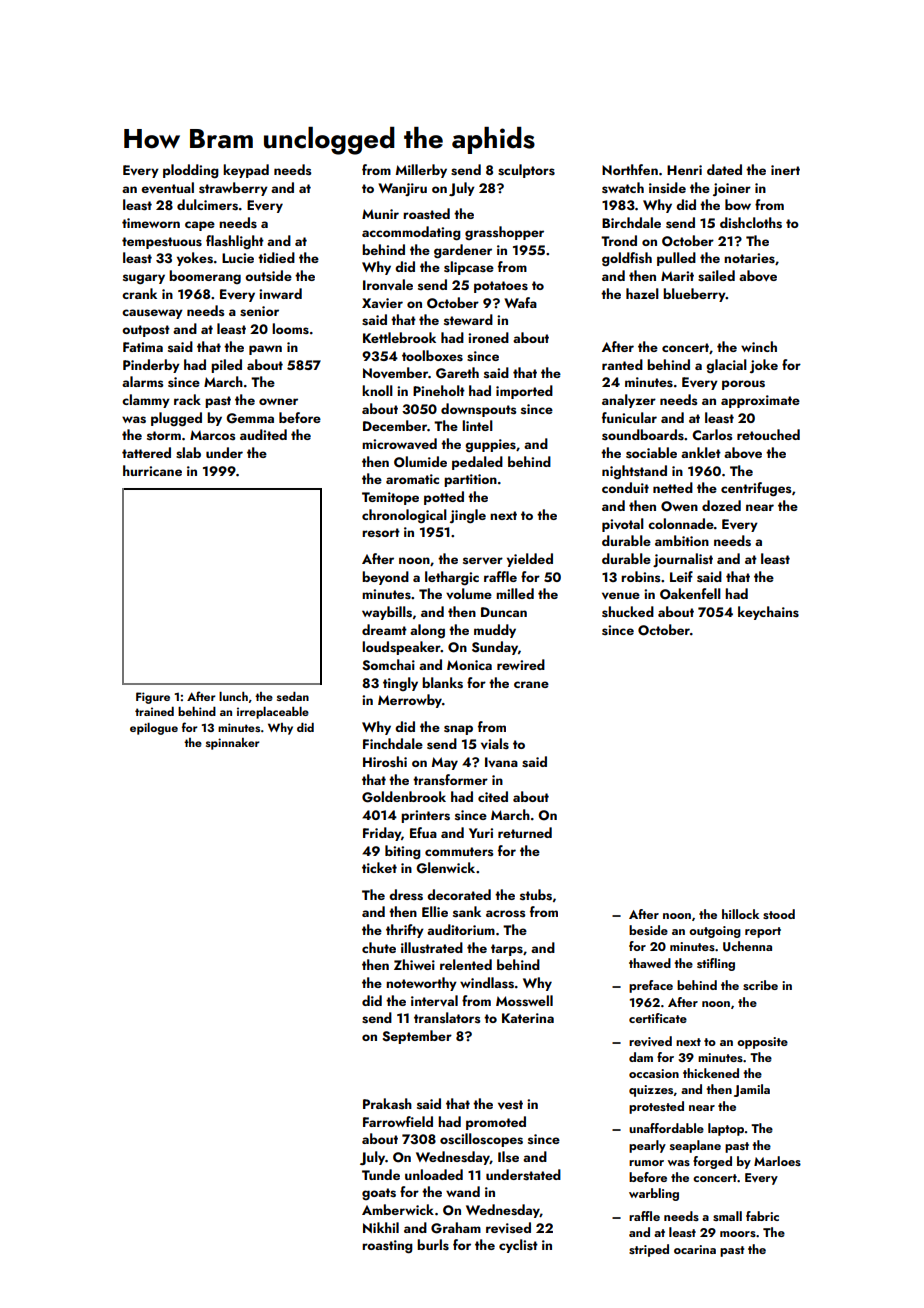 This screenshot has width=924, height=1308. What do you see at coordinates (779, 914) in the screenshot?
I see `stood` at bounding box center [779, 914].
